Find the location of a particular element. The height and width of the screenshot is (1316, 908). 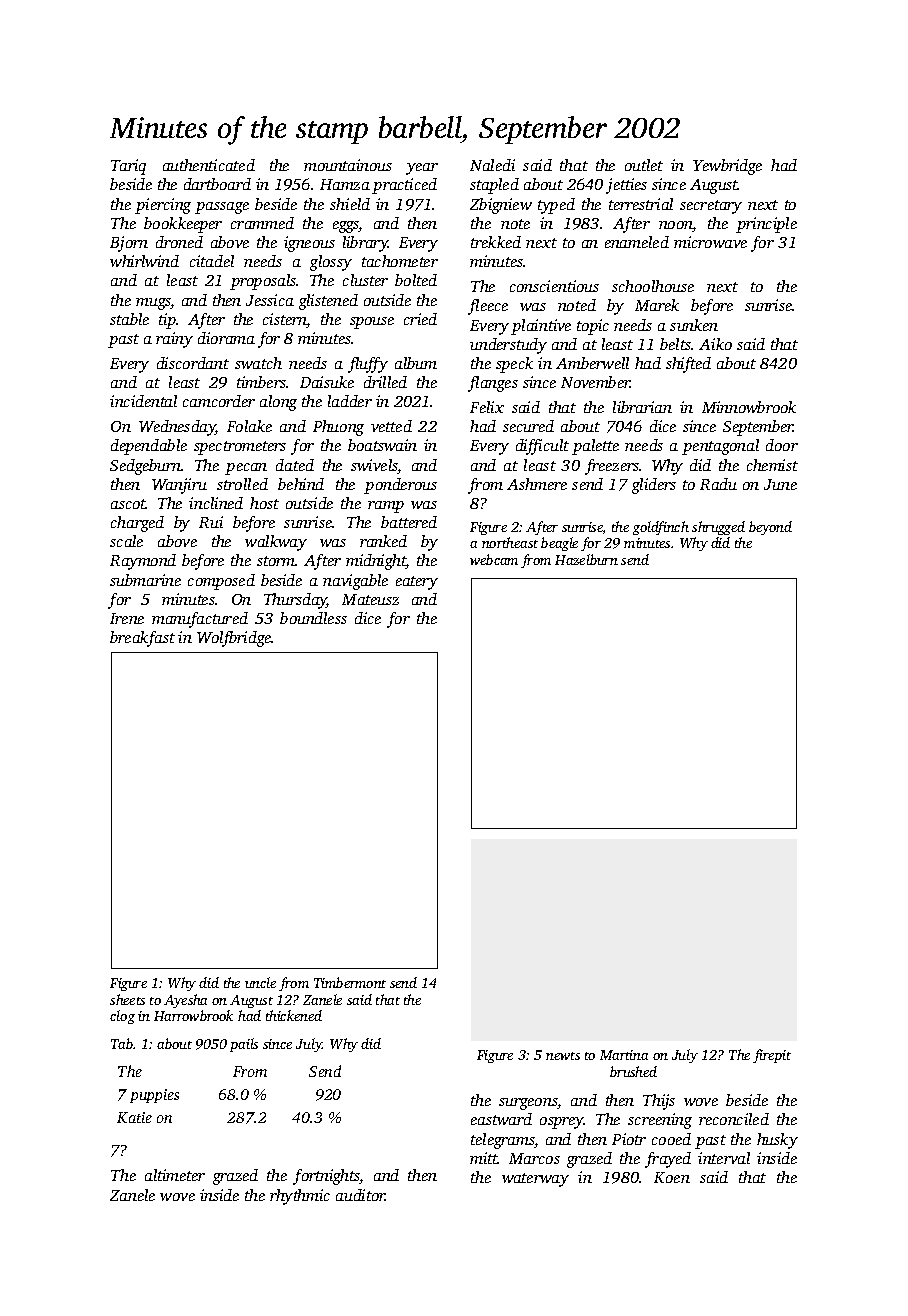

fortnights is located at coordinates (326, 1177).
